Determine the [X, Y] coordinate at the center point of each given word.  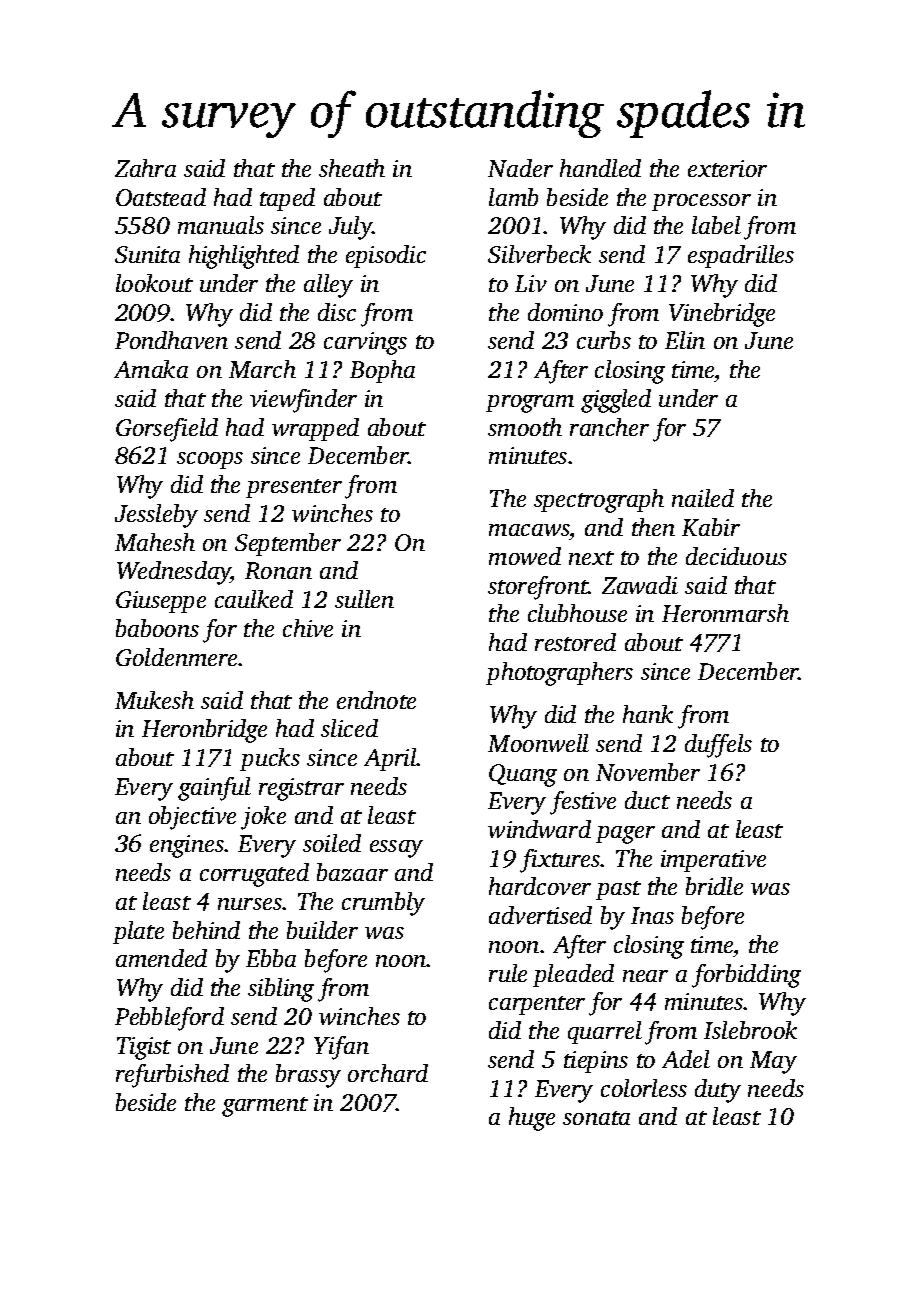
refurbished [172, 1076]
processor [701, 202]
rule [508, 973]
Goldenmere [176, 657]
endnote [376, 700]
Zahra [145, 168]
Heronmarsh [725, 613]
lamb [513, 197]
